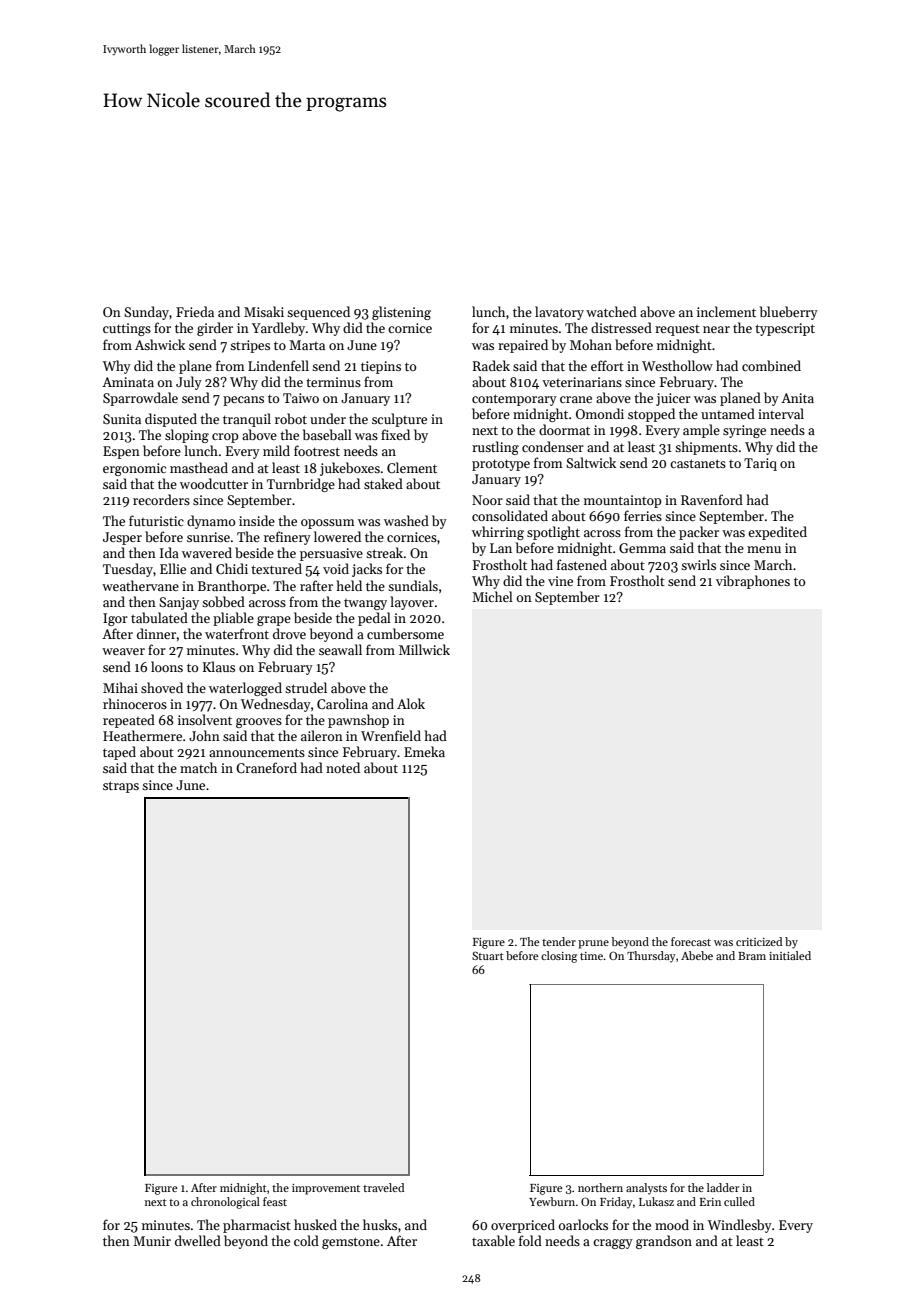  What do you see at coordinates (712, 499) in the screenshot?
I see `Ravenford` at bounding box center [712, 499].
